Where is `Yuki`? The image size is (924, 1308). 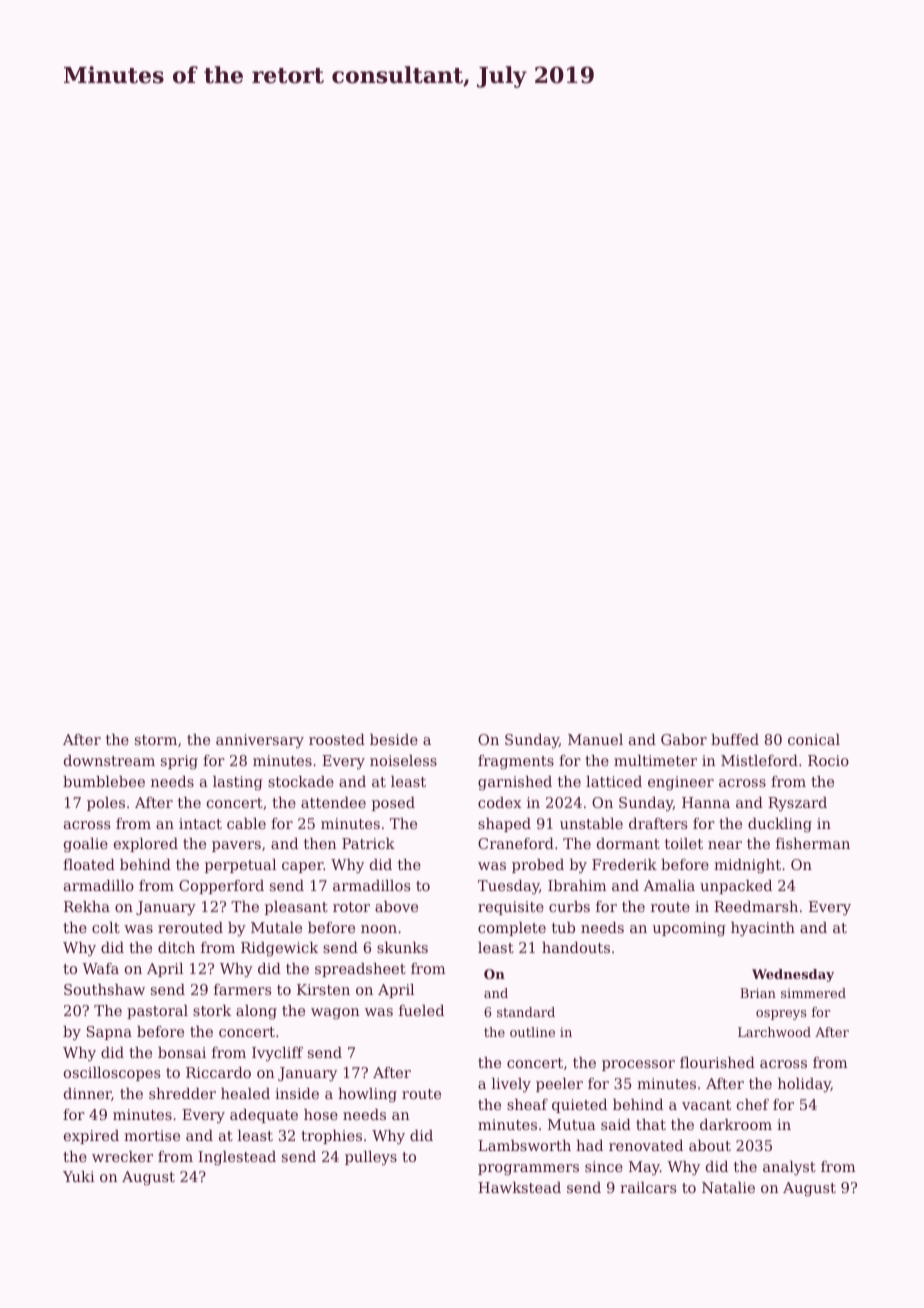
Yuki is located at coordinates (79, 1176).
